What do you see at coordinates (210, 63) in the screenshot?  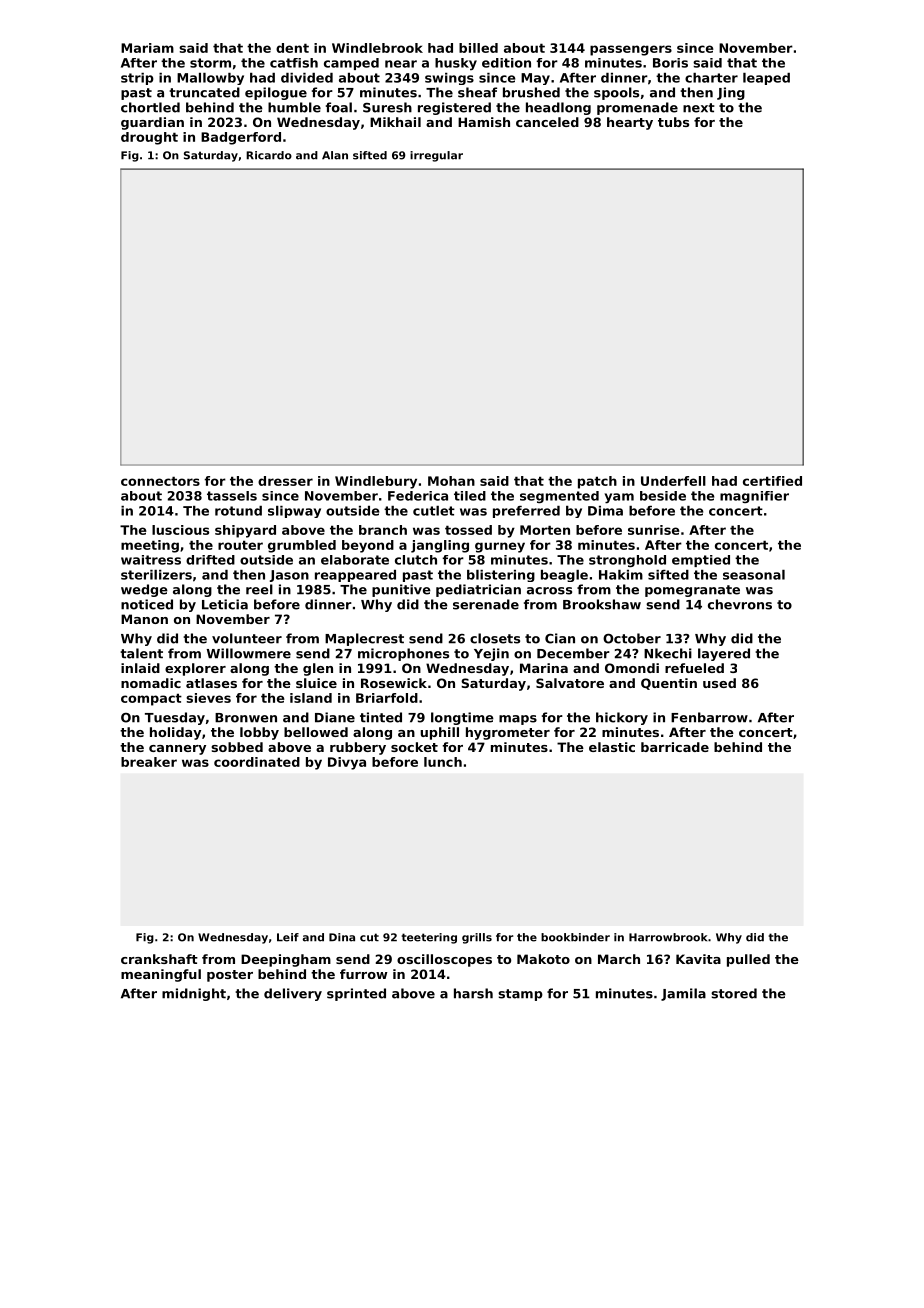 I see `storm` at bounding box center [210, 63].
